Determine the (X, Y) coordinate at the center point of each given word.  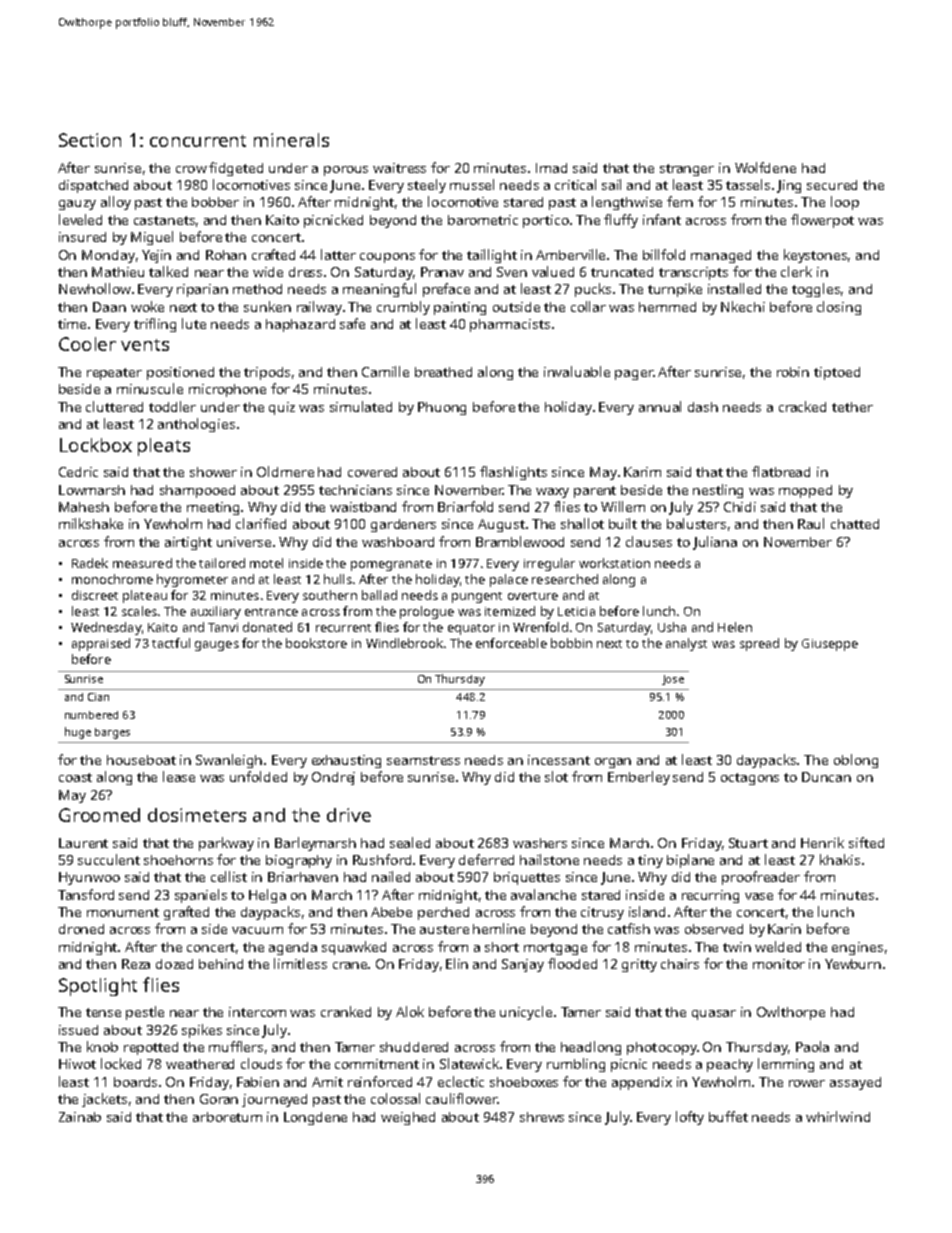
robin (793, 372)
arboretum (227, 1117)
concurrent (198, 141)
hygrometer (192, 580)
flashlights (513, 473)
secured (832, 185)
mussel (472, 184)
